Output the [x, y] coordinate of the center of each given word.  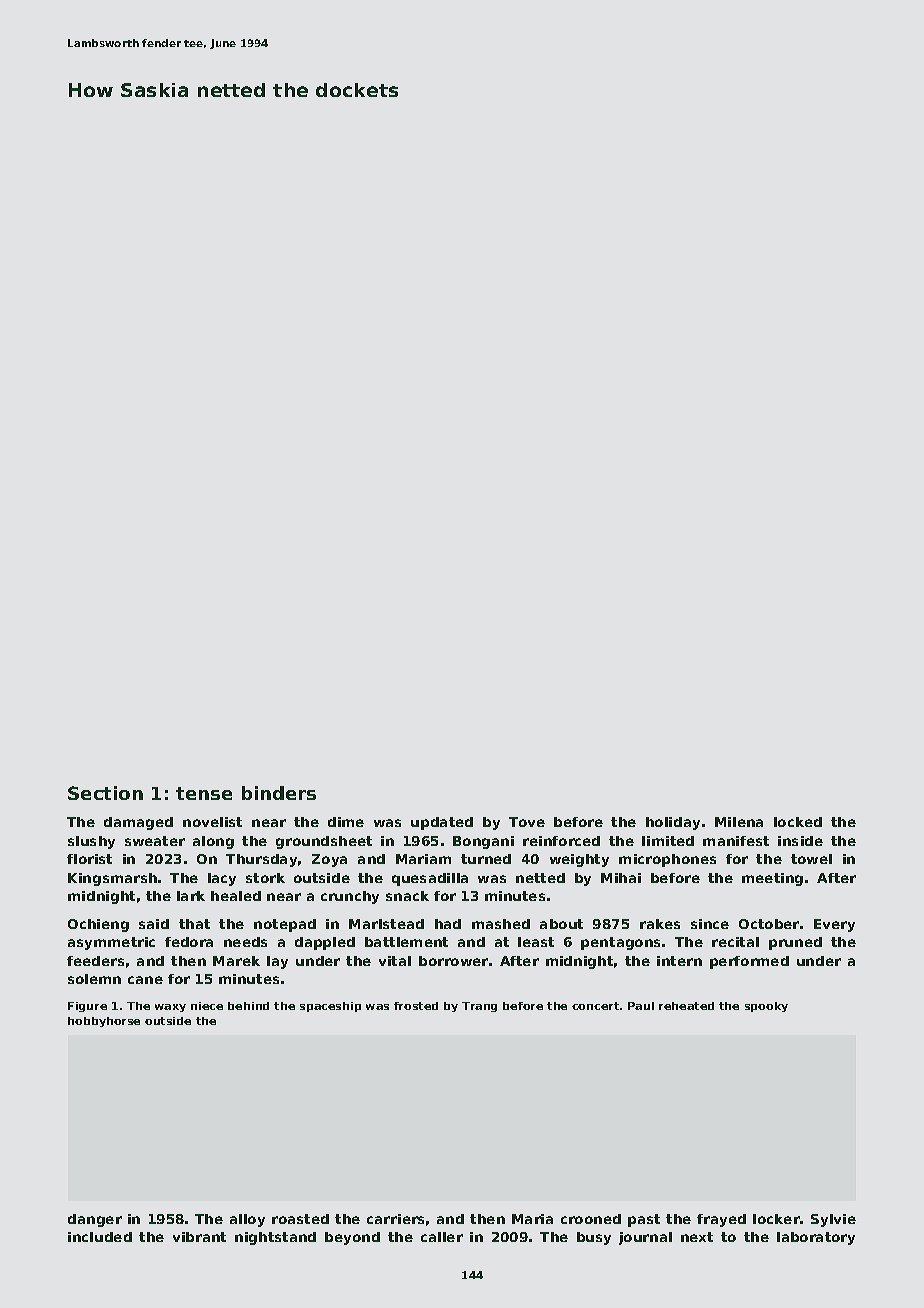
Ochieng [98, 925]
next [697, 1237]
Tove [527, 822]
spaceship [330, 1007]
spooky [766, 1007]
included [100, 1237]
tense [204, 793]
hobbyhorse [104, 1022]
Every [834, 925]
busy [594, 1238]
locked [798, 822]
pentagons [620, 943]
